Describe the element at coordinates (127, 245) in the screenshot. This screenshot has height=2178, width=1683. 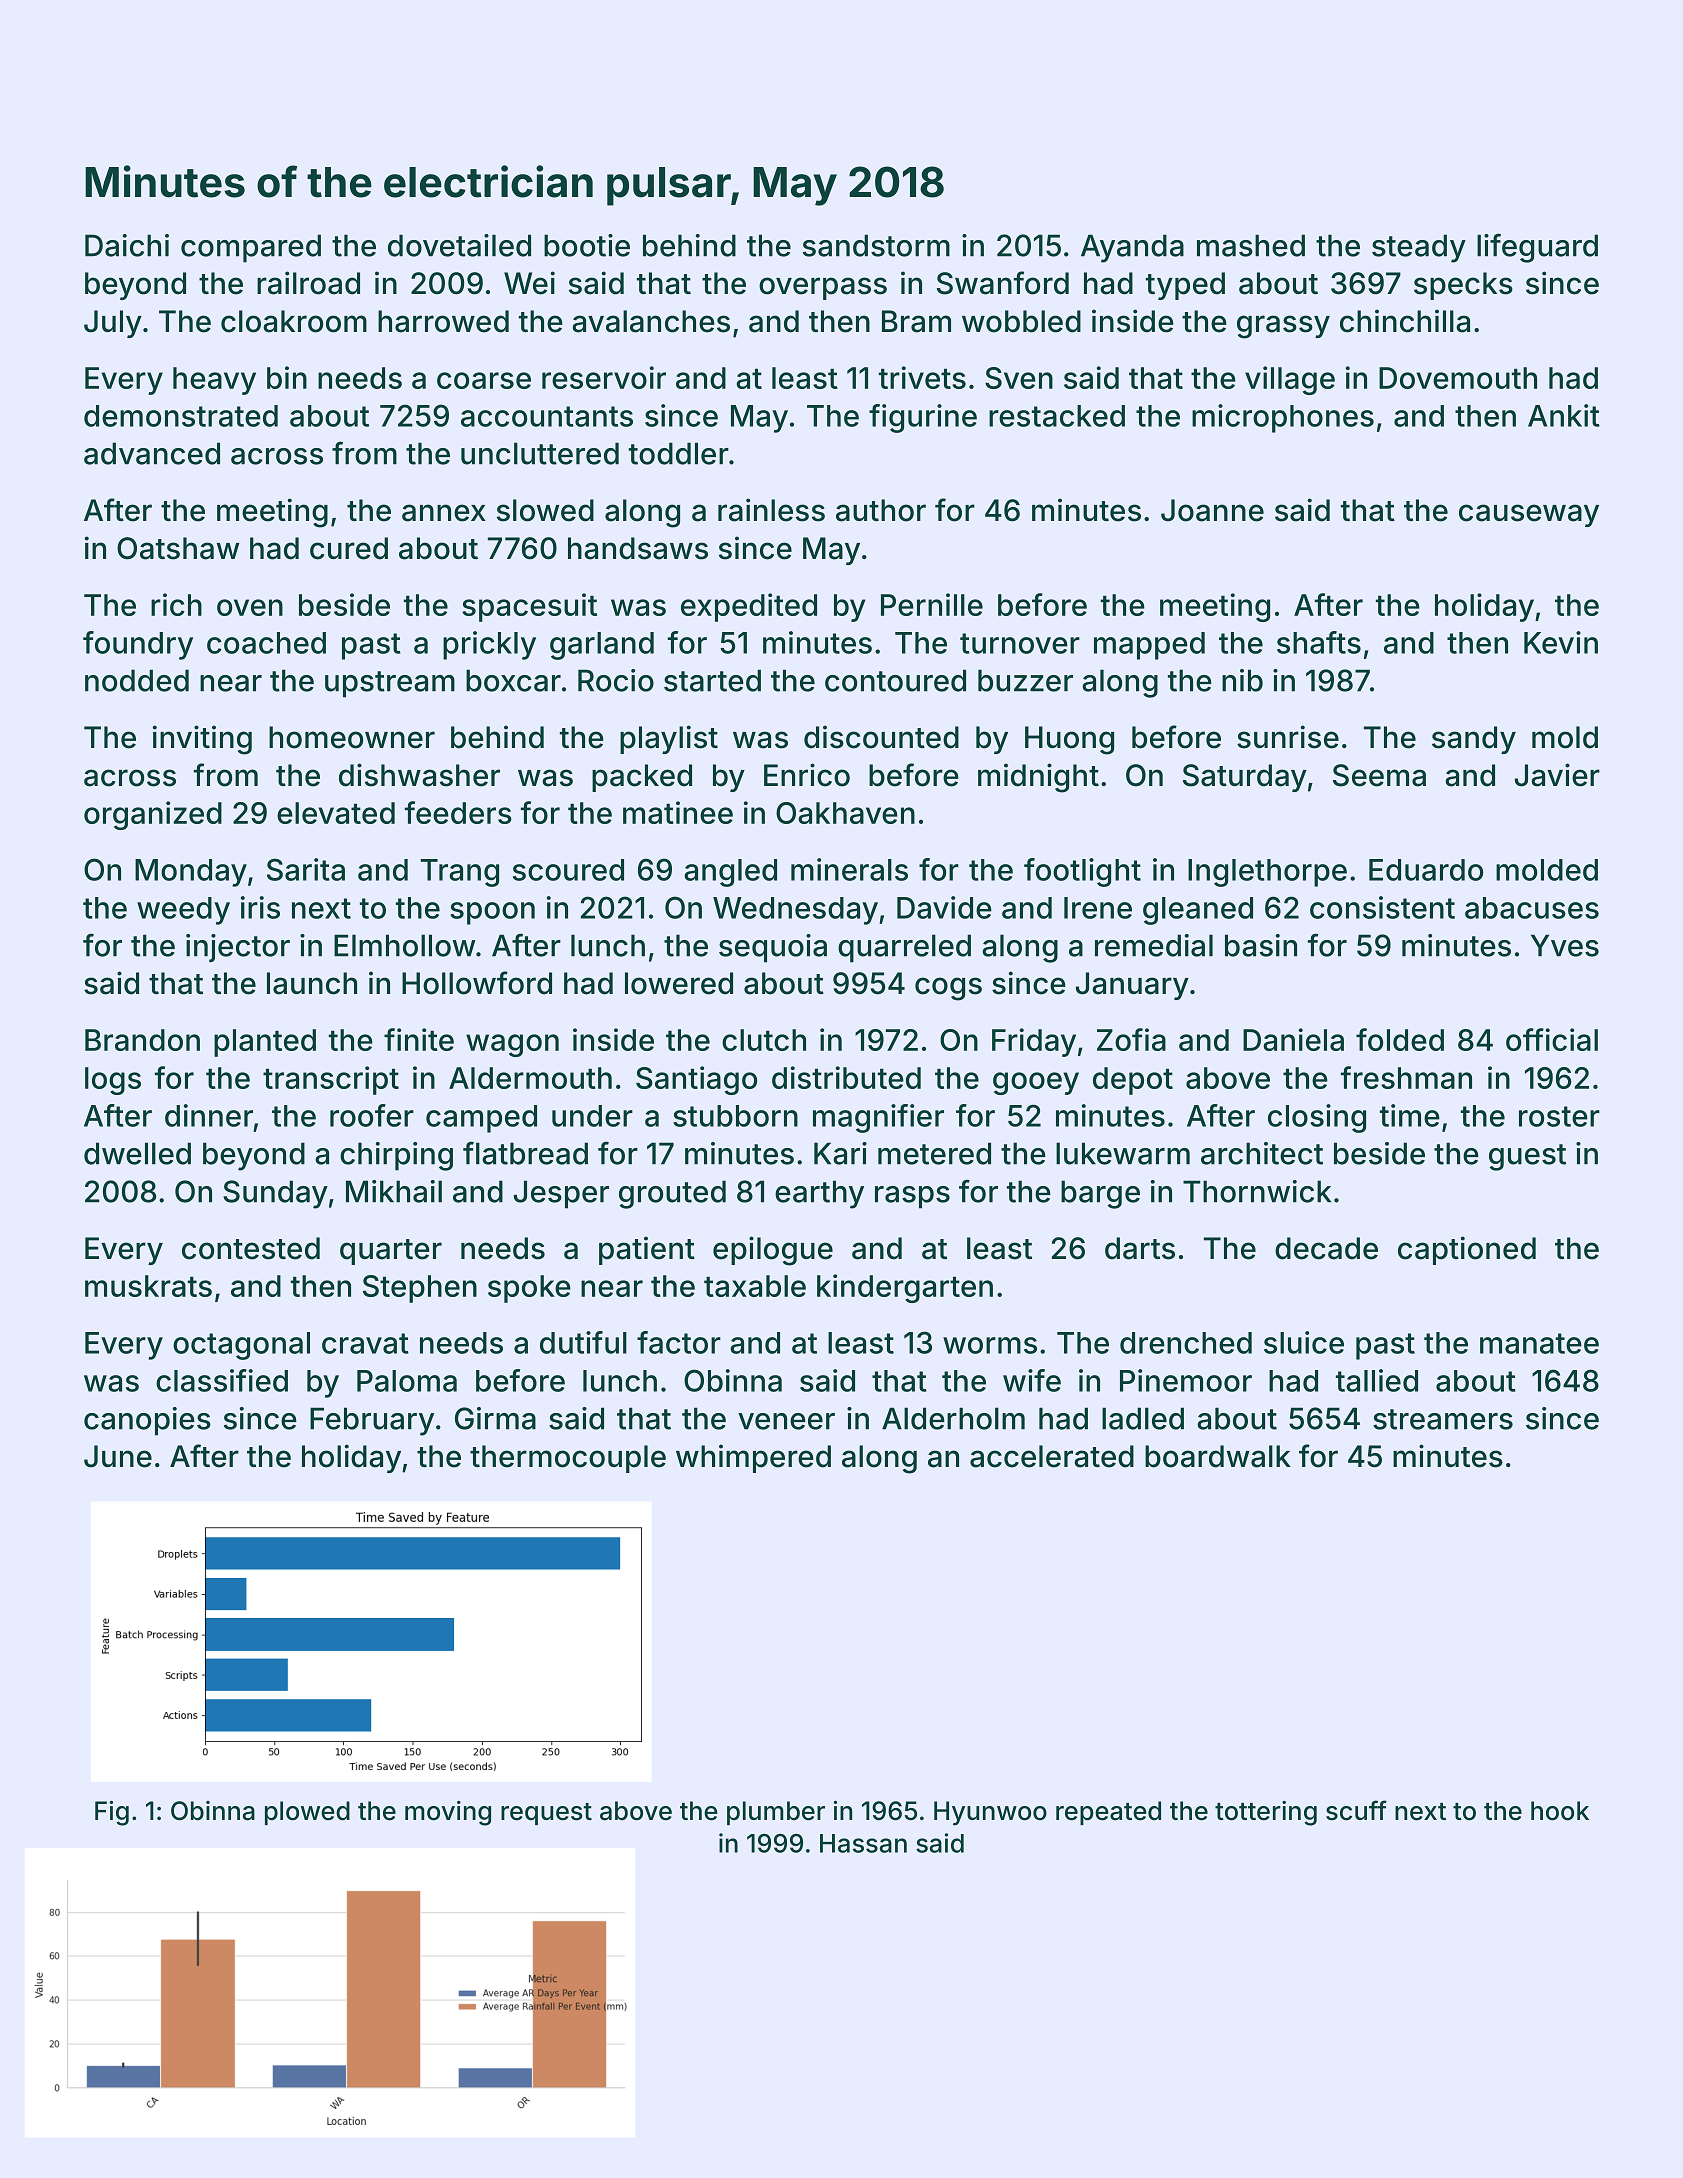
I see `Daichi` at that location.
